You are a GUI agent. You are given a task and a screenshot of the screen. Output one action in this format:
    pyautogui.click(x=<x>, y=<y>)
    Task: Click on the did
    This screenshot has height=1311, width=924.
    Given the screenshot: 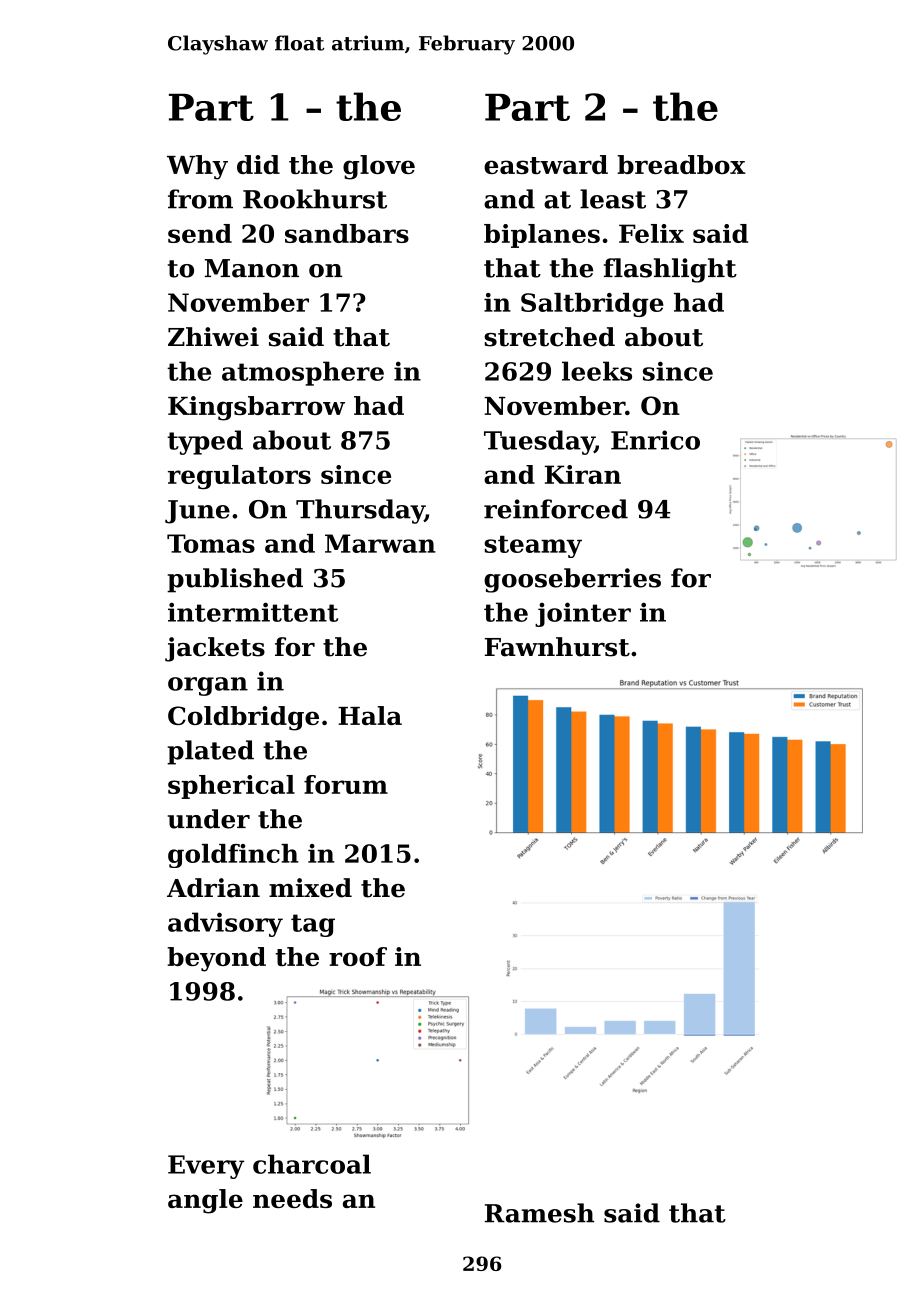 What is the action you would take?
    pyautogui.click(x=258, y=164)
